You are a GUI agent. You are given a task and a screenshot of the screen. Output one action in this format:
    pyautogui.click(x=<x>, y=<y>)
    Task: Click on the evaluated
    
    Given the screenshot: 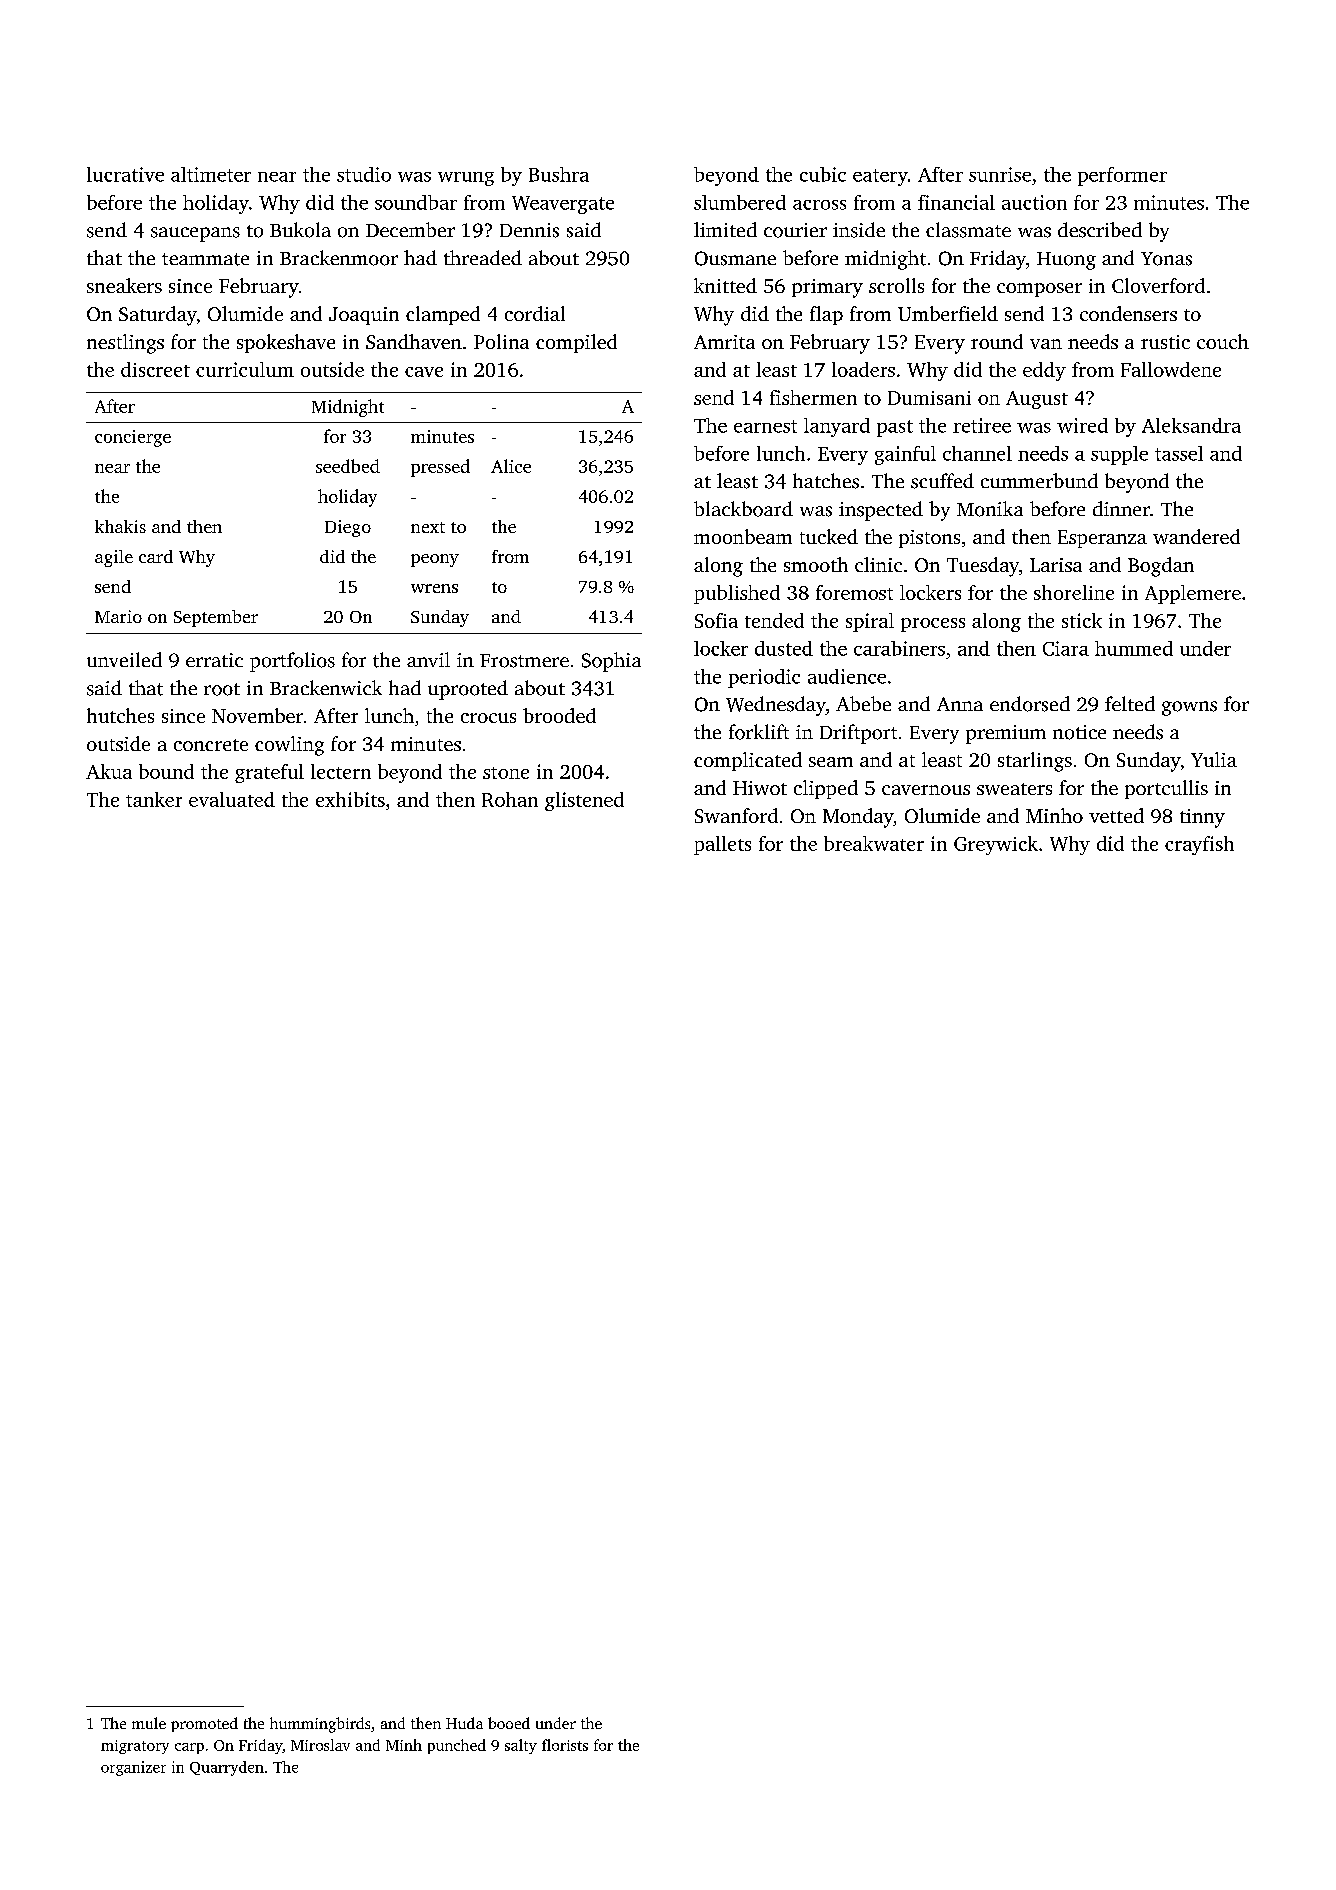 What is the action you would take?
    pyautogui.click(x=232, y=799)
